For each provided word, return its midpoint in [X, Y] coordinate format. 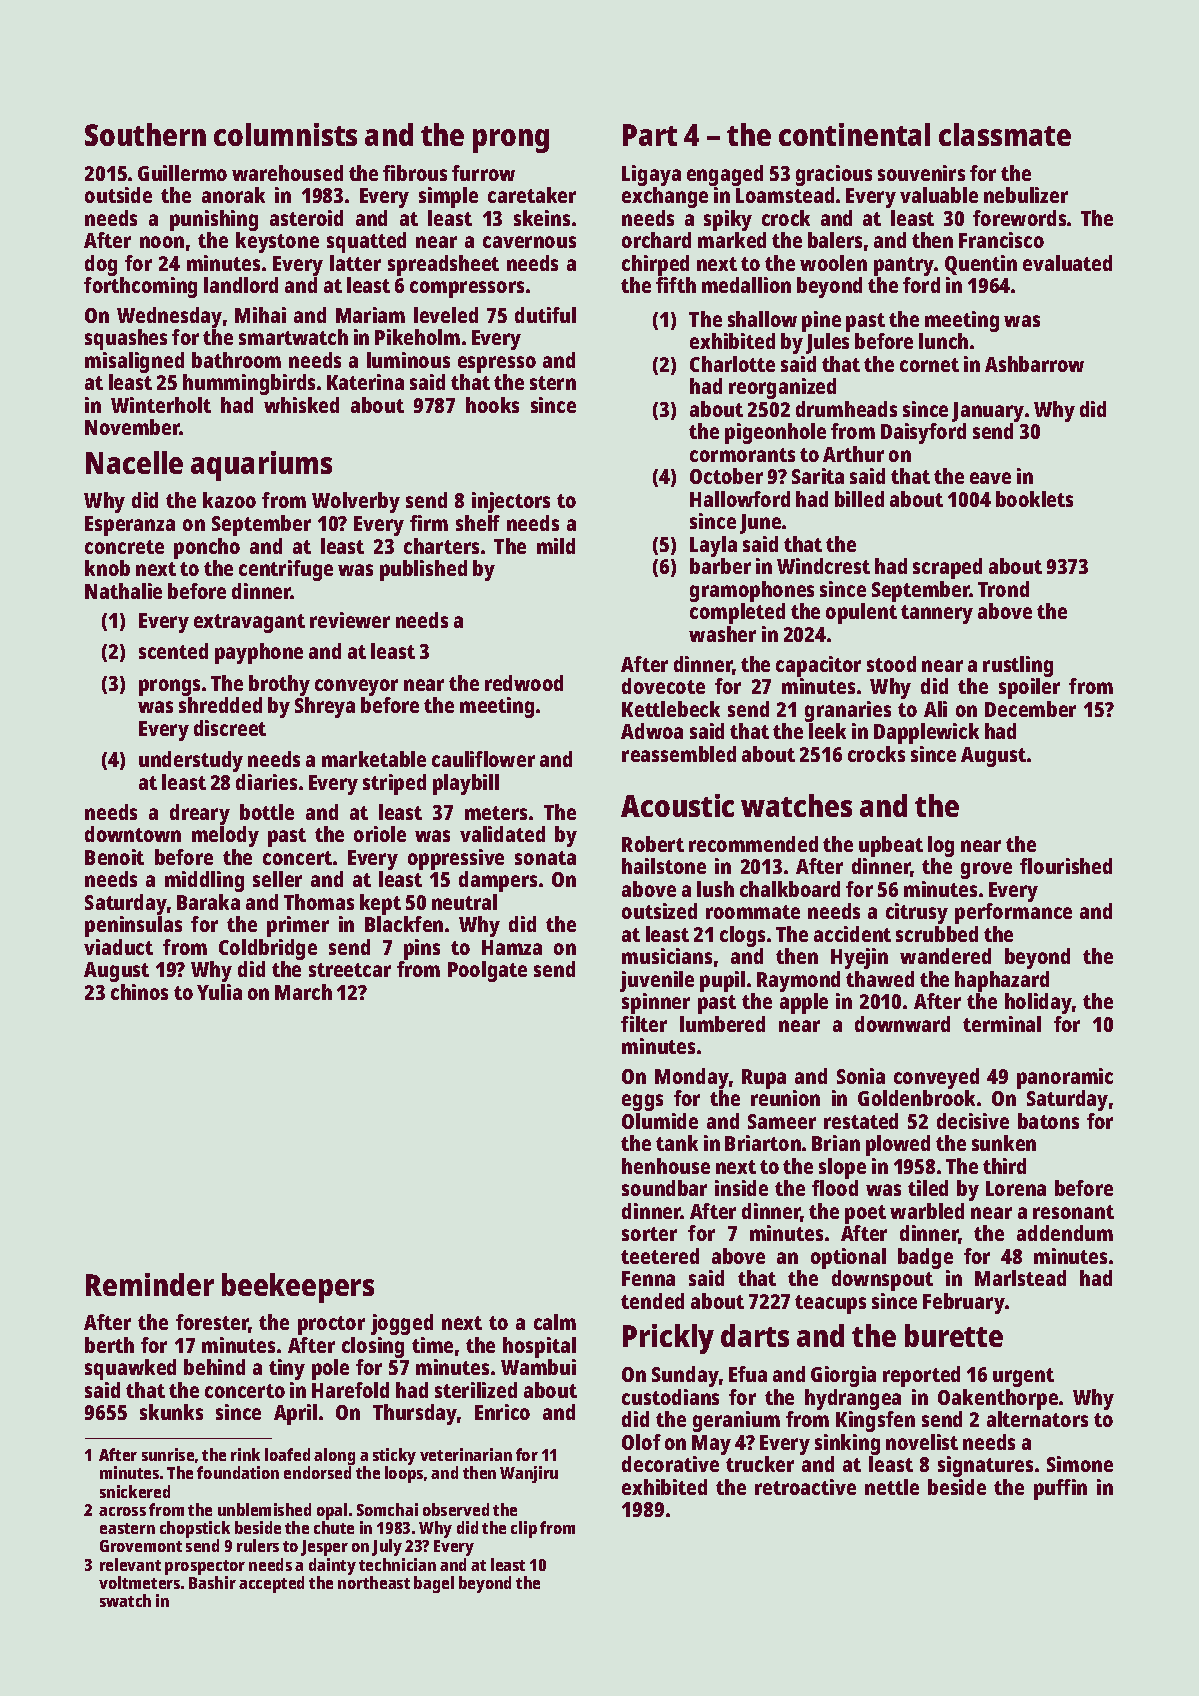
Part [650, 135]
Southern [145, 134]
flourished [1066, 866]
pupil [722, 981]
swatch [125, 1600]
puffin [1060, 1489]
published [423, 570]
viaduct [118, 947]
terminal [1002, 1024]
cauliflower [483, 759]
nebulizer [1026, 195]
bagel [434, 1584]
